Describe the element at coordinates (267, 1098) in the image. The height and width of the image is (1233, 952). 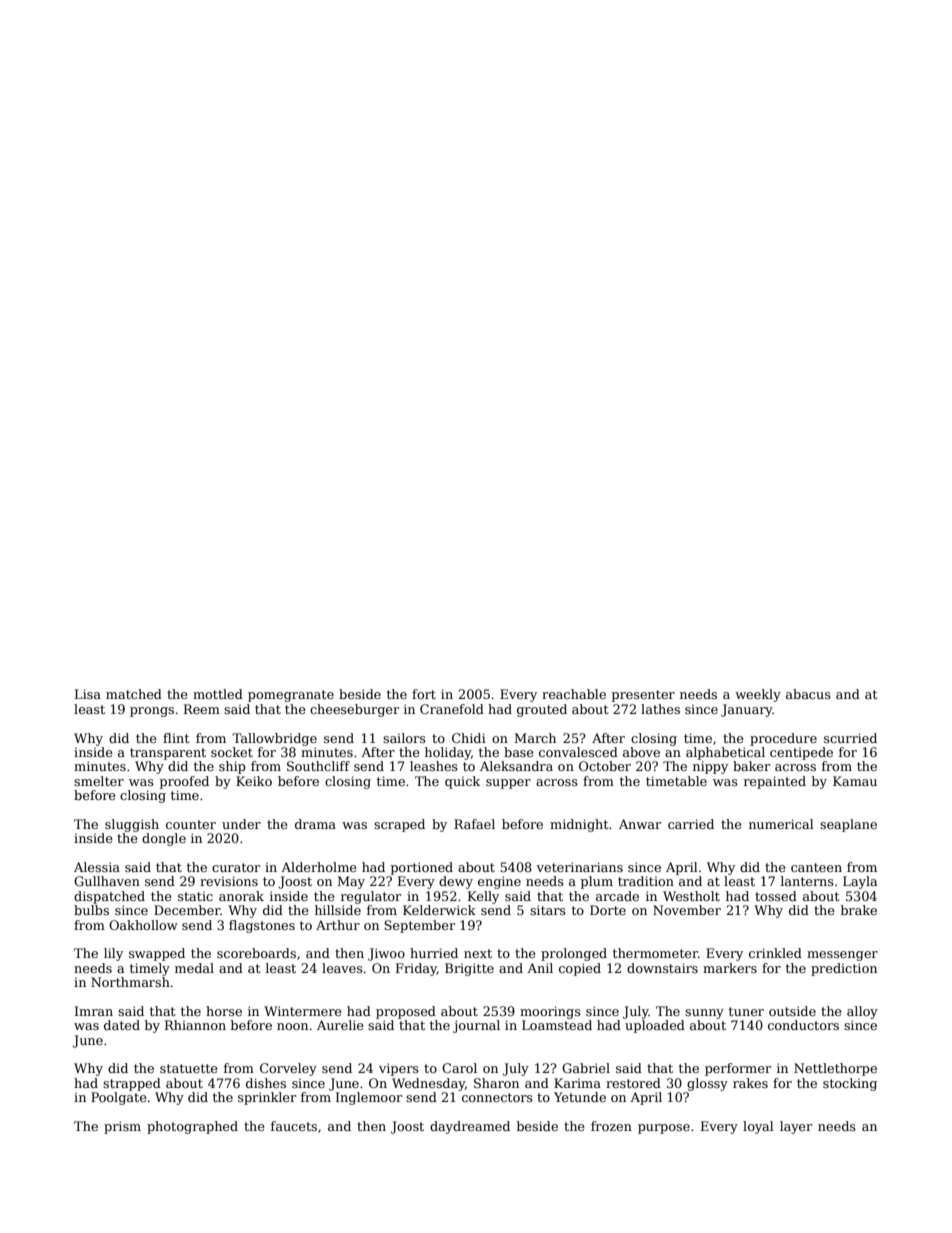
I see `sprinkler` at that location.
